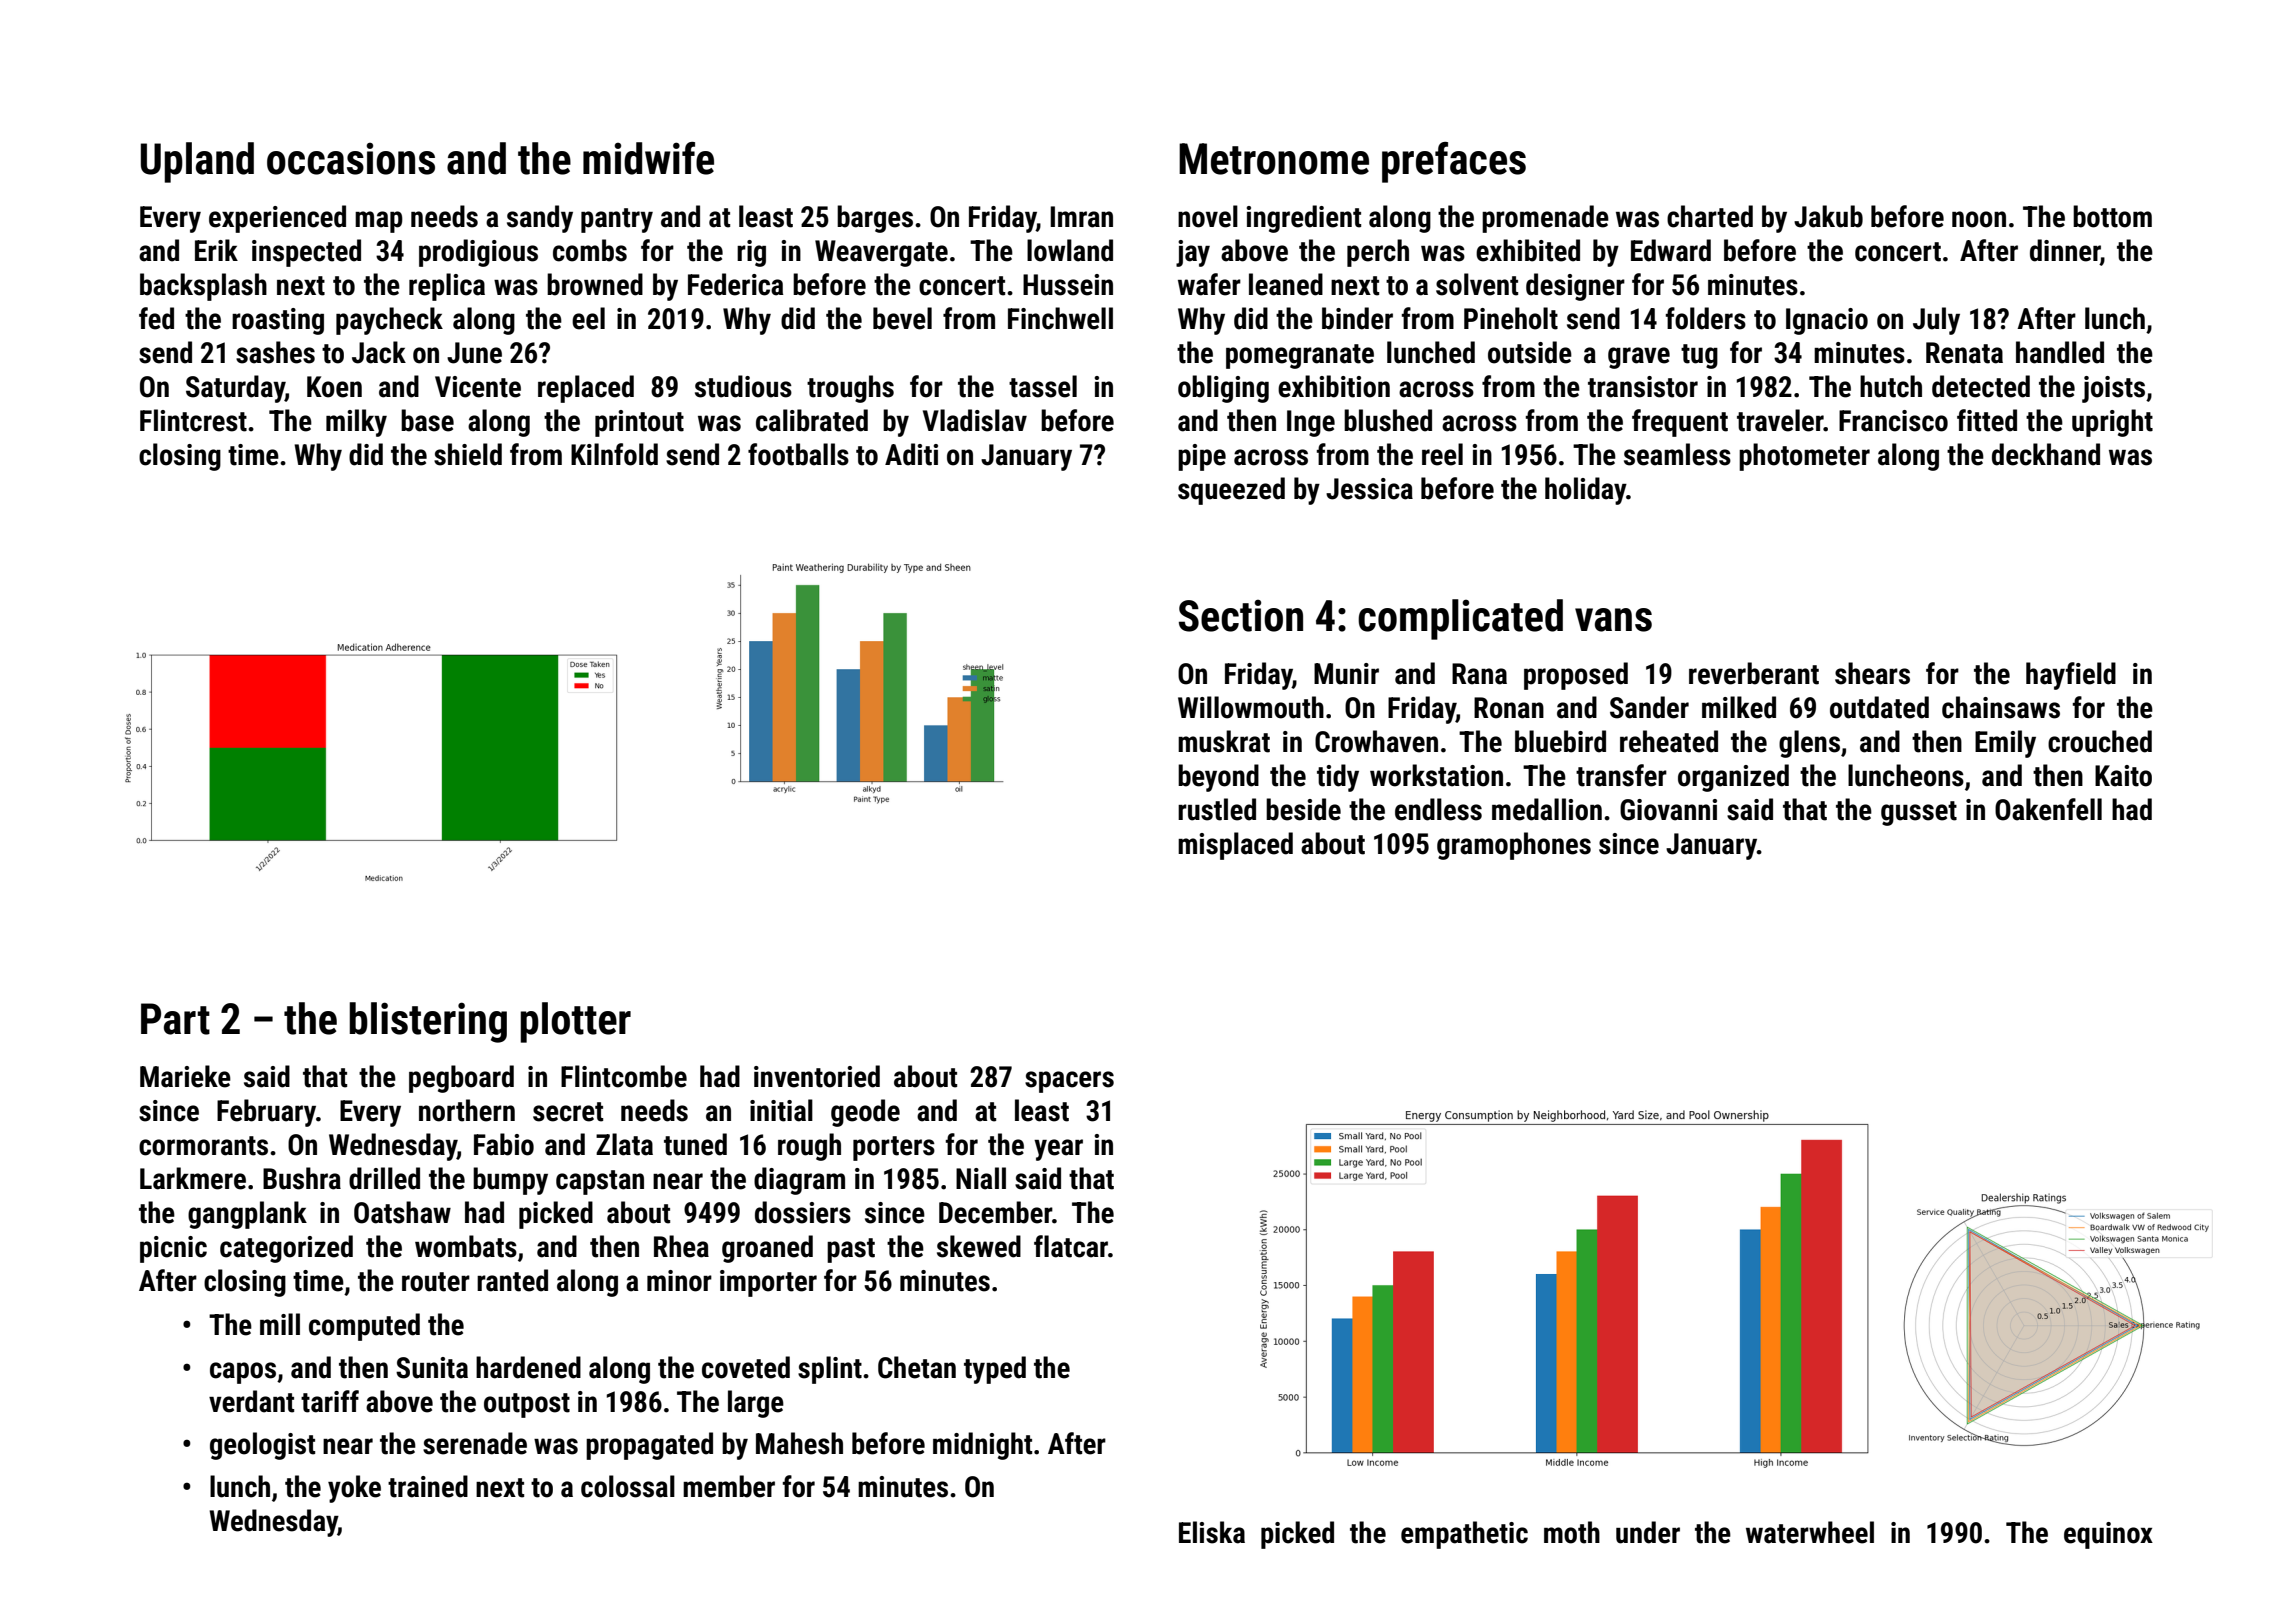  What do you see at coordinates (175, 1019) in the page?
I see `Part` at bounding box center [175, 1019].
